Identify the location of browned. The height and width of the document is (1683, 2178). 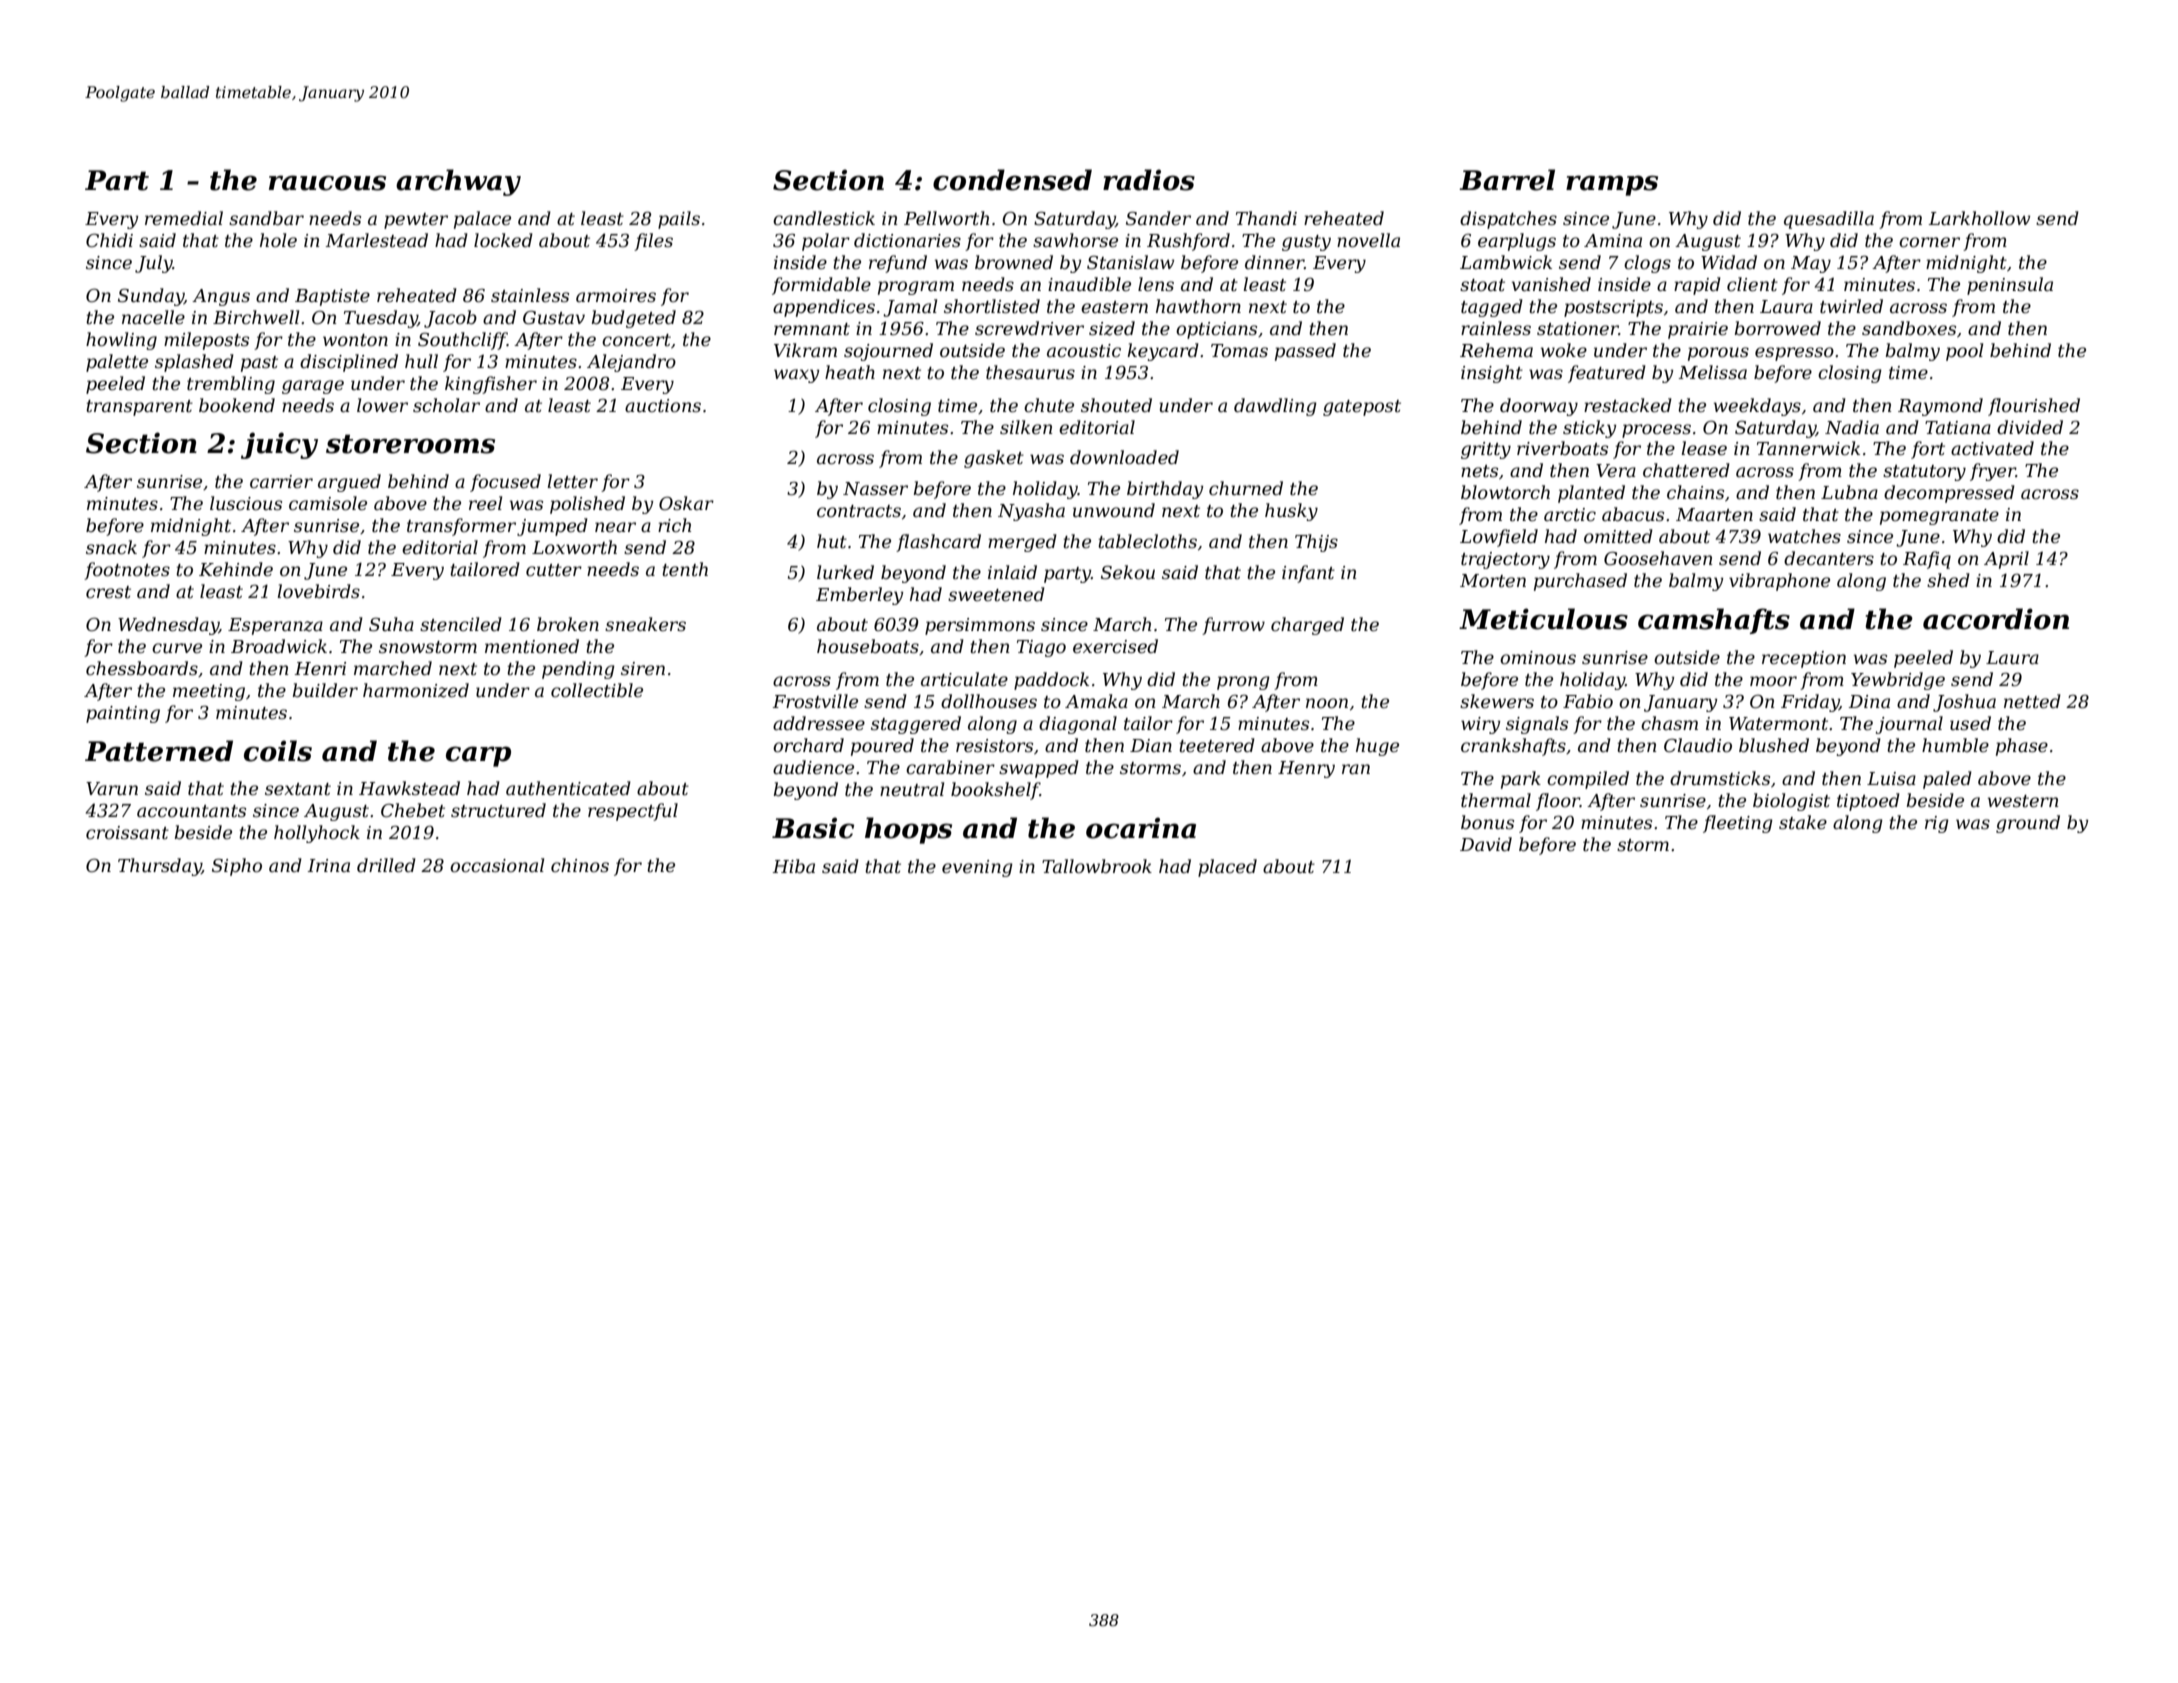
(1014, 262).
